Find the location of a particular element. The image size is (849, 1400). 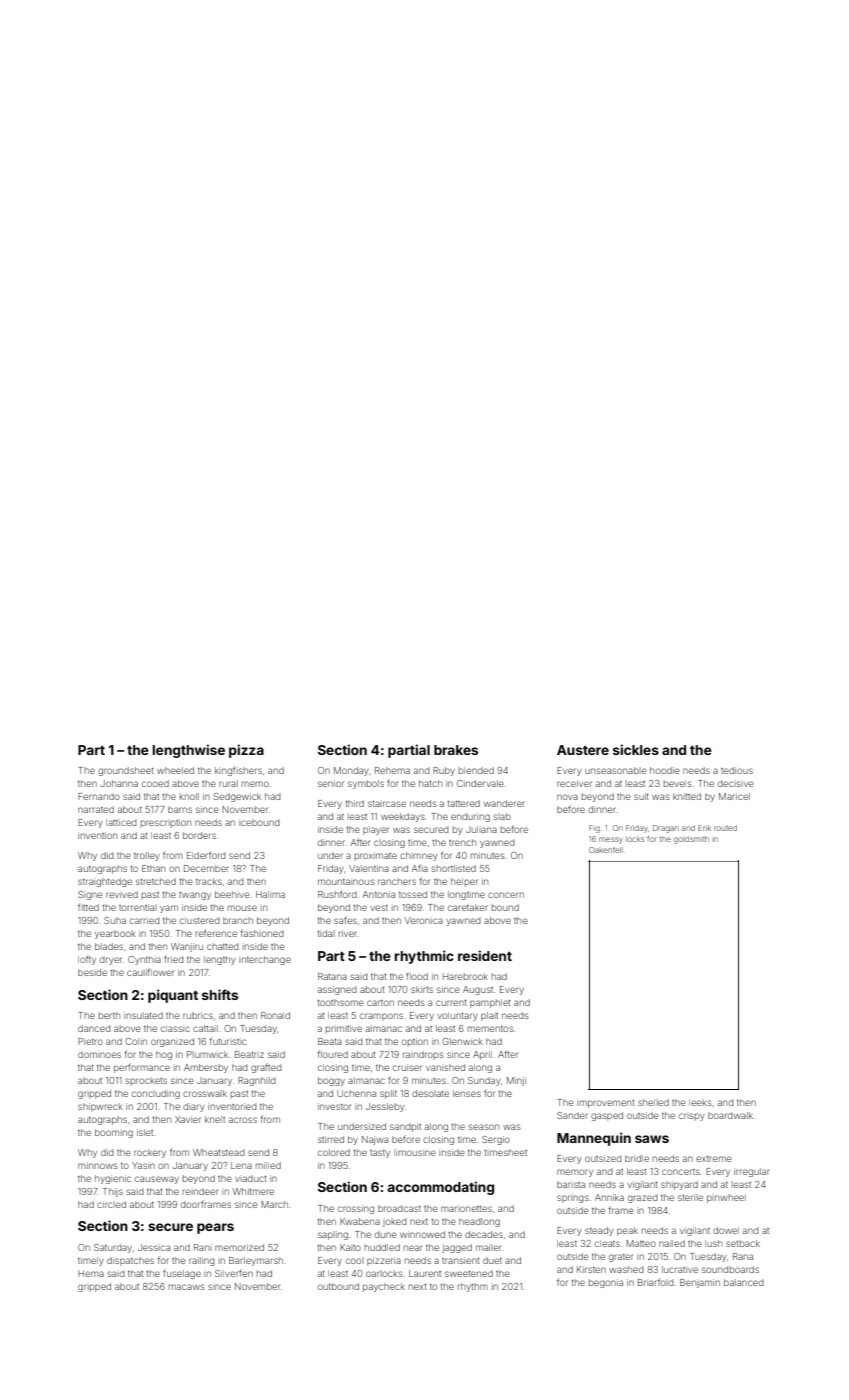

tedious is located at coordinates (737, 770).
